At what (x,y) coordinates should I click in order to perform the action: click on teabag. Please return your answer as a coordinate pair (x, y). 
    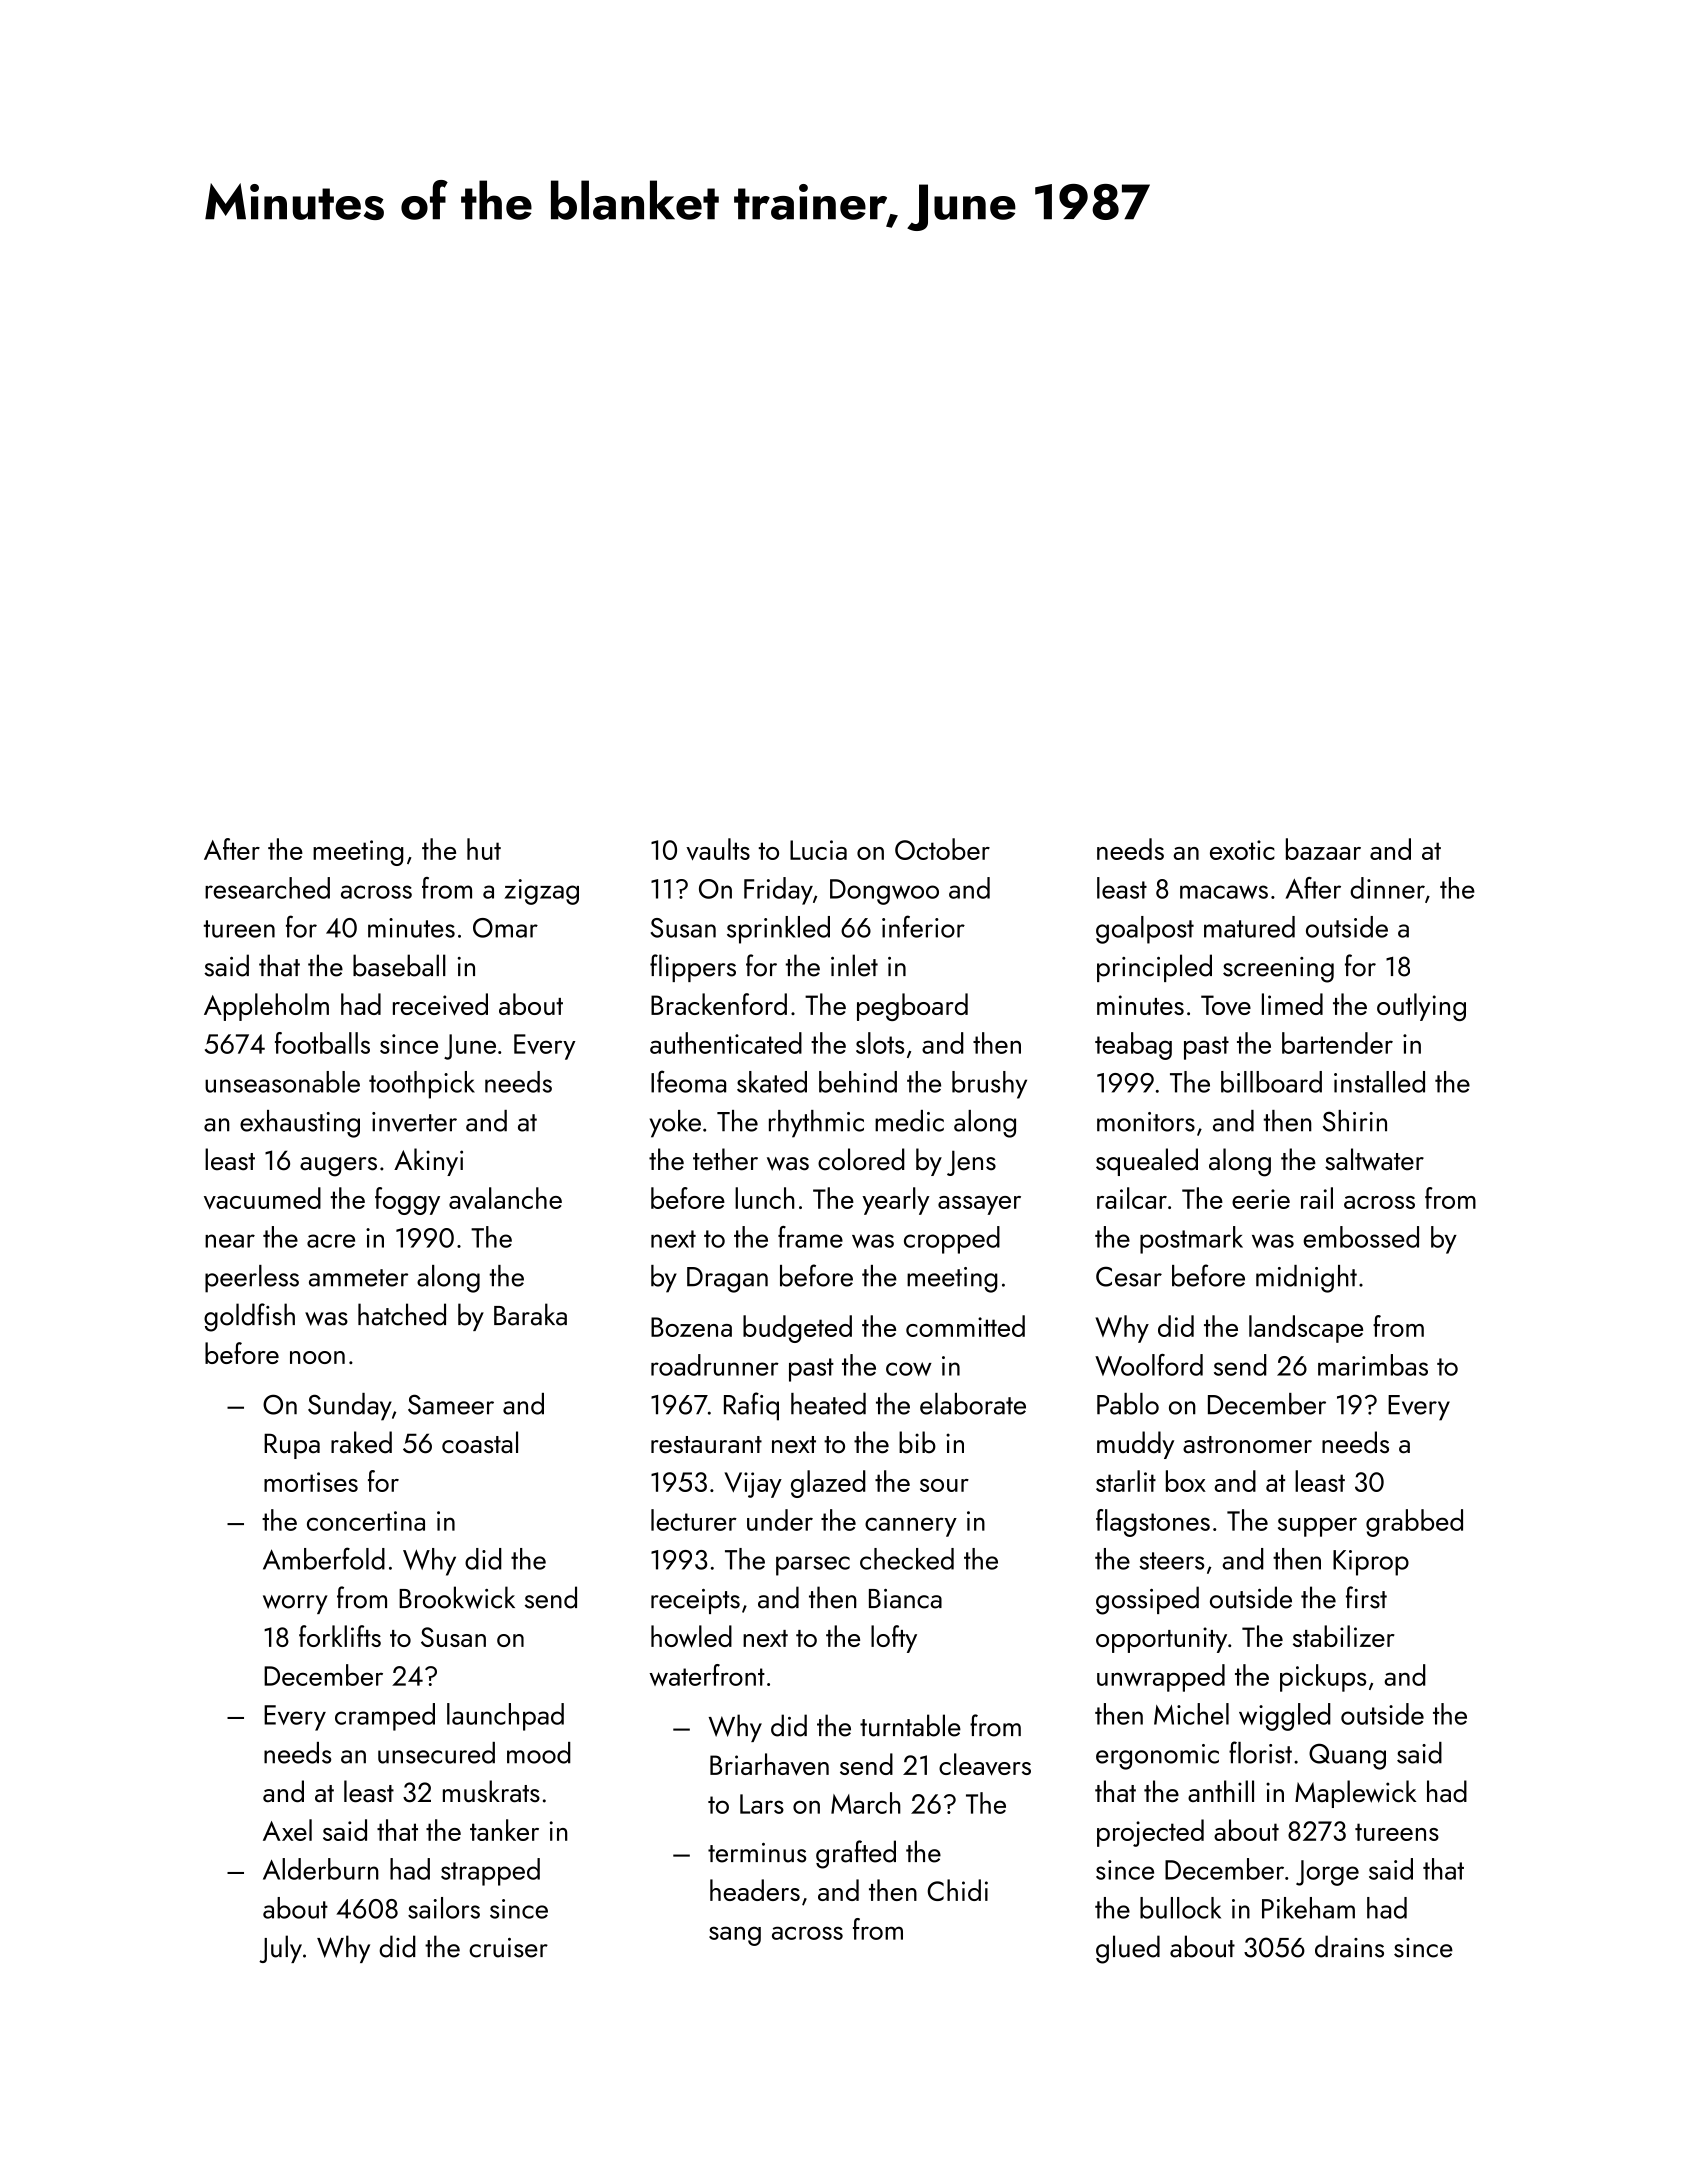
    Looking at the image, I should click on (1133, 1046).
